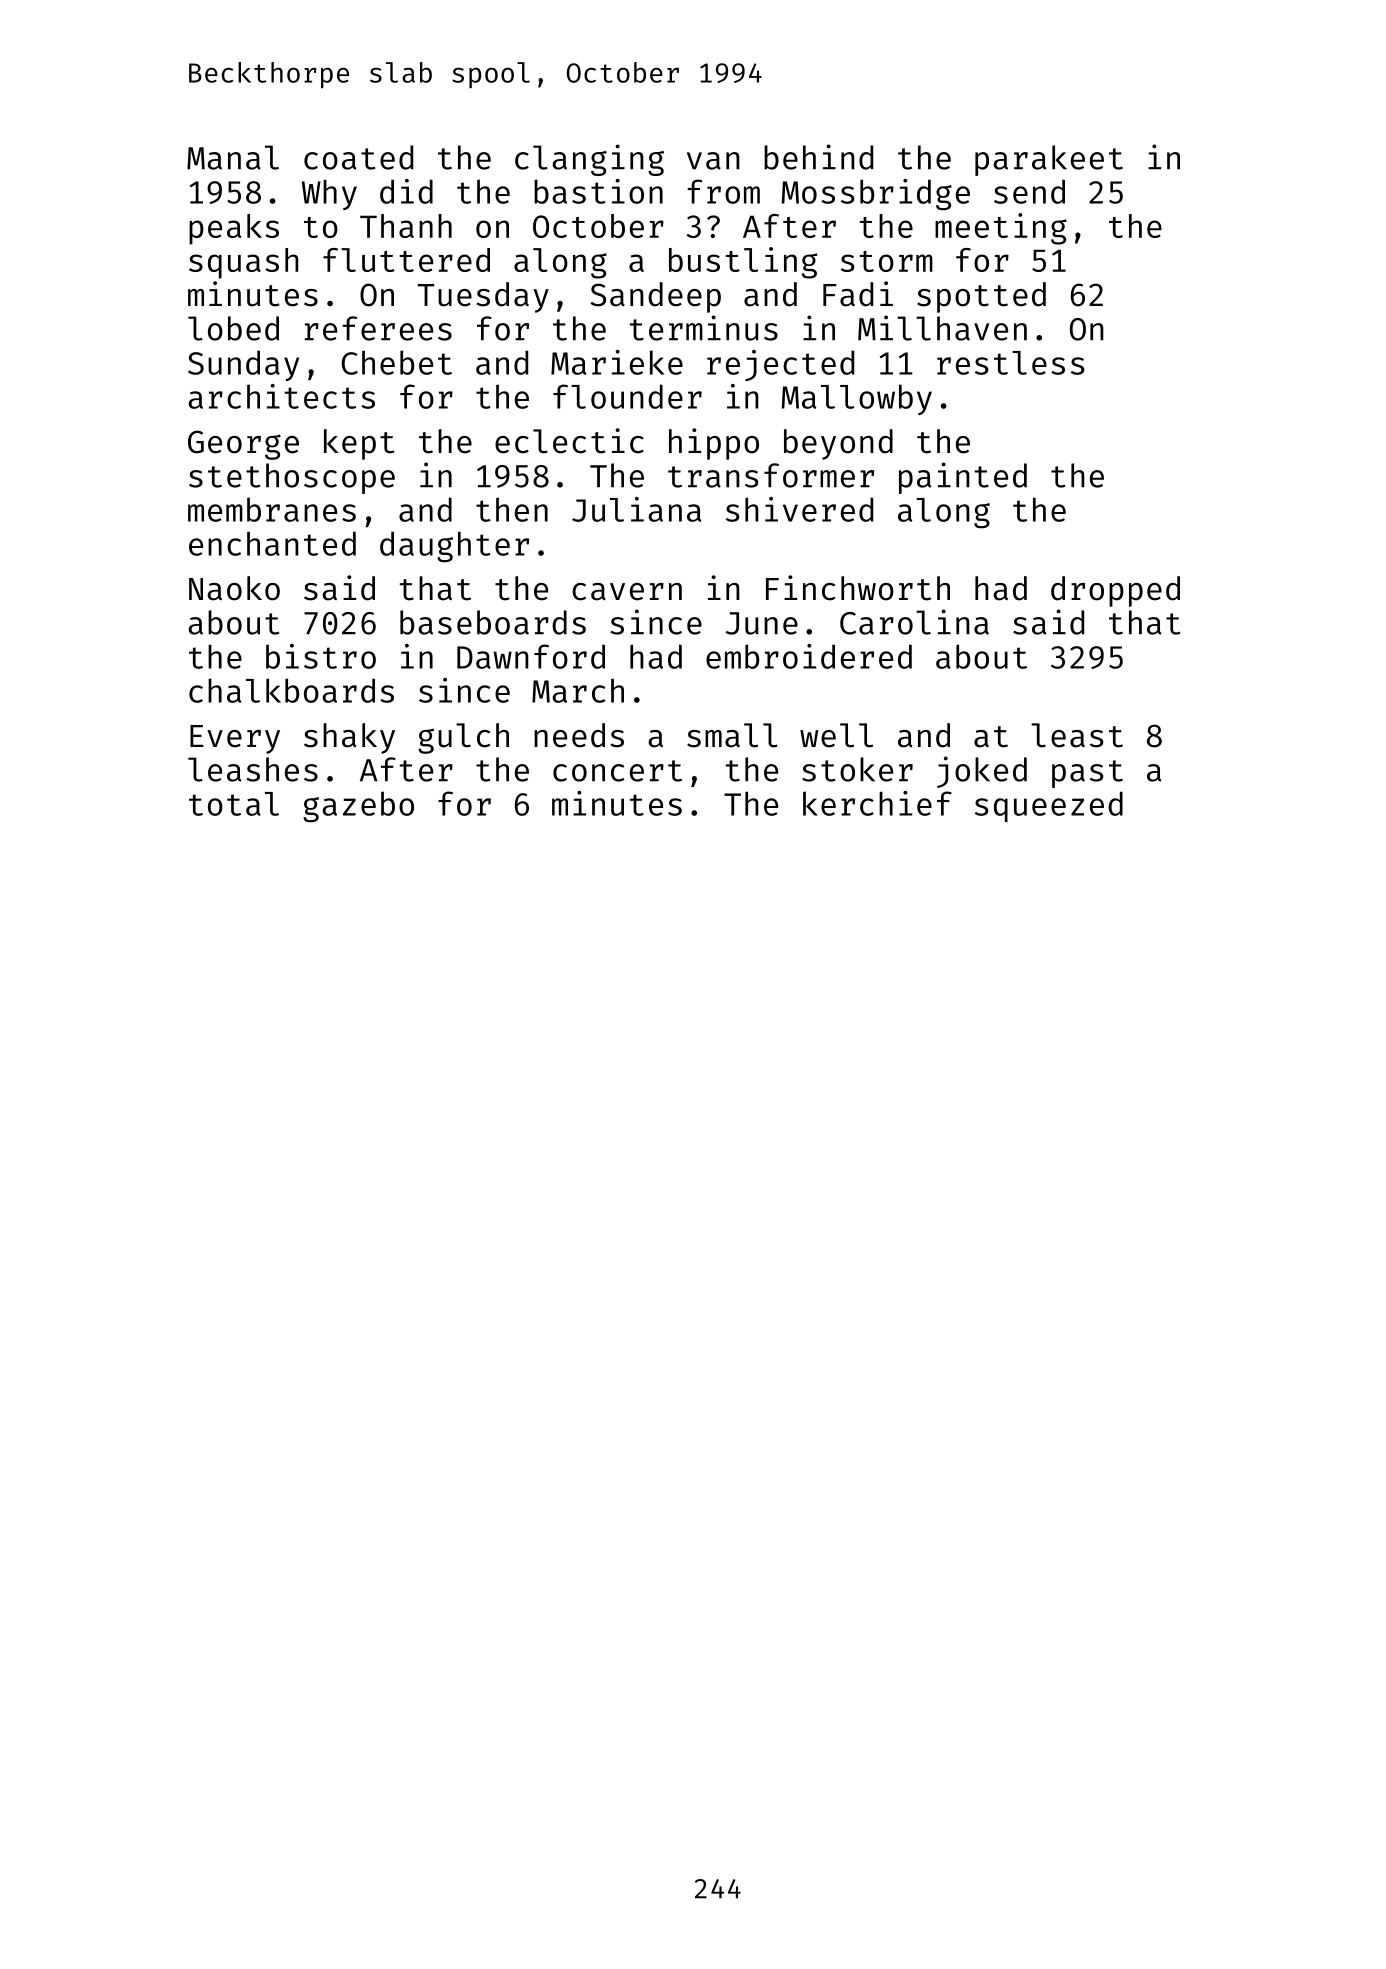  What do you see at coordinates (1029, 191) in the screenshot?
I see `send` at bounding box center [1029, 191].
